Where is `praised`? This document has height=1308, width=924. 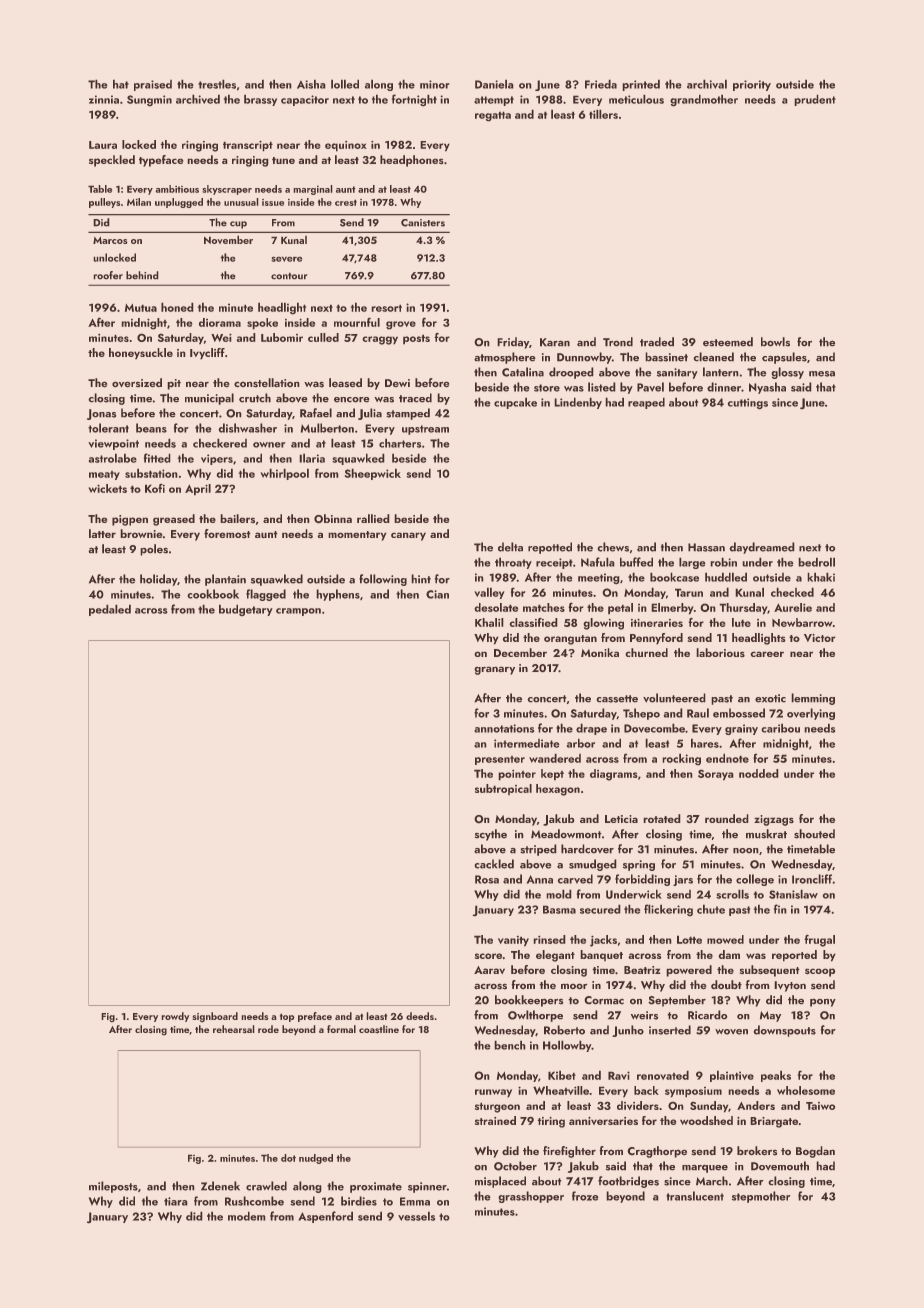 praised is located at coordinates (153, 85).
